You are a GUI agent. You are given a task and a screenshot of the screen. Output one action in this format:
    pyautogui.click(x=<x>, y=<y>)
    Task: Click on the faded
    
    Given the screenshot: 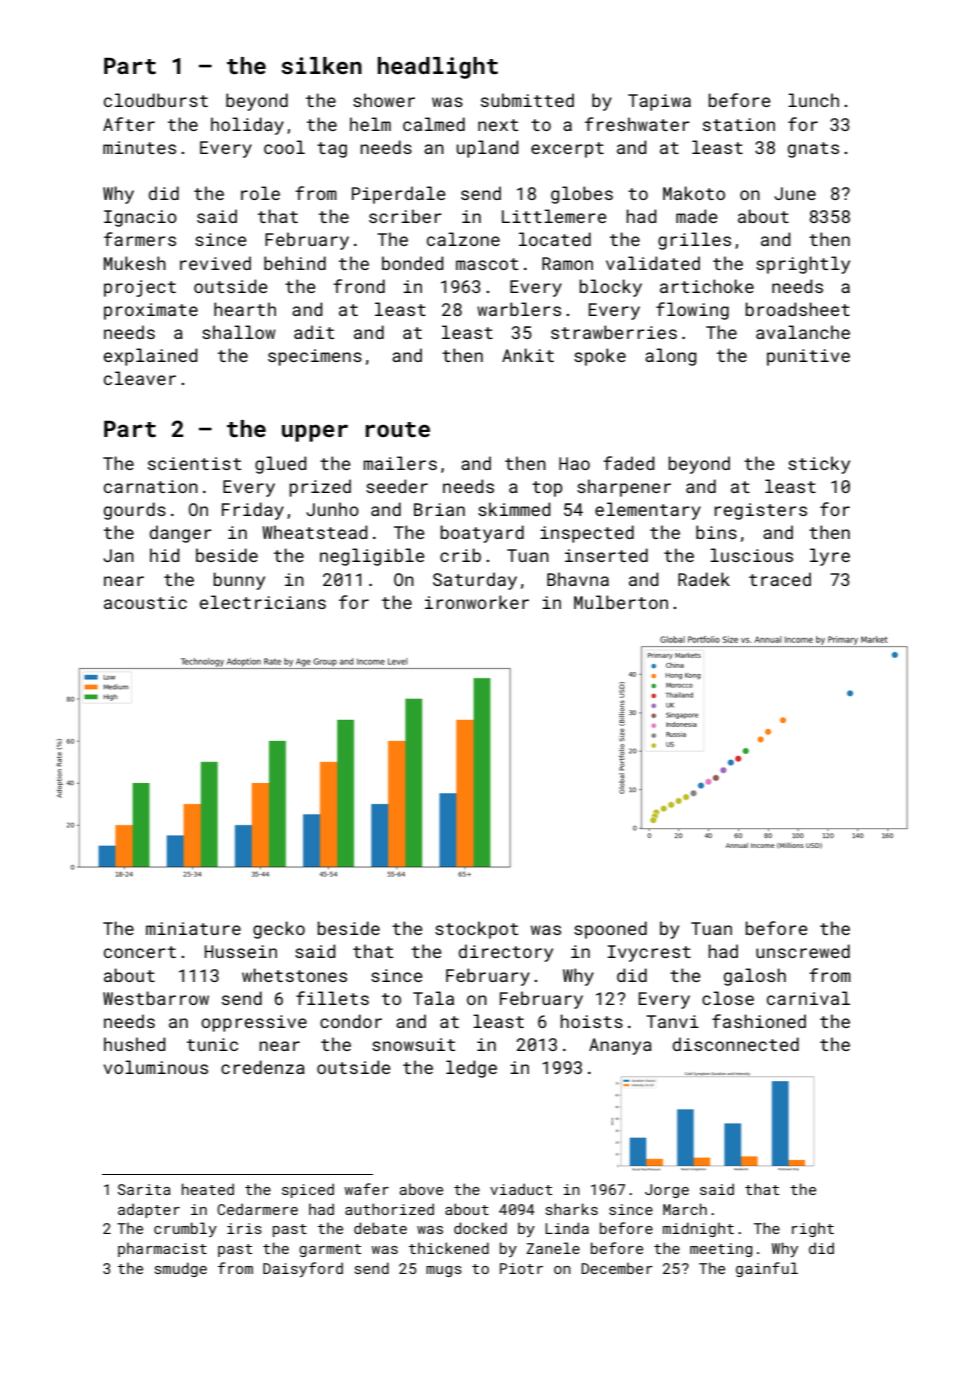 What is the action you would take?
    pyautogui.click(x=629, y=463)
